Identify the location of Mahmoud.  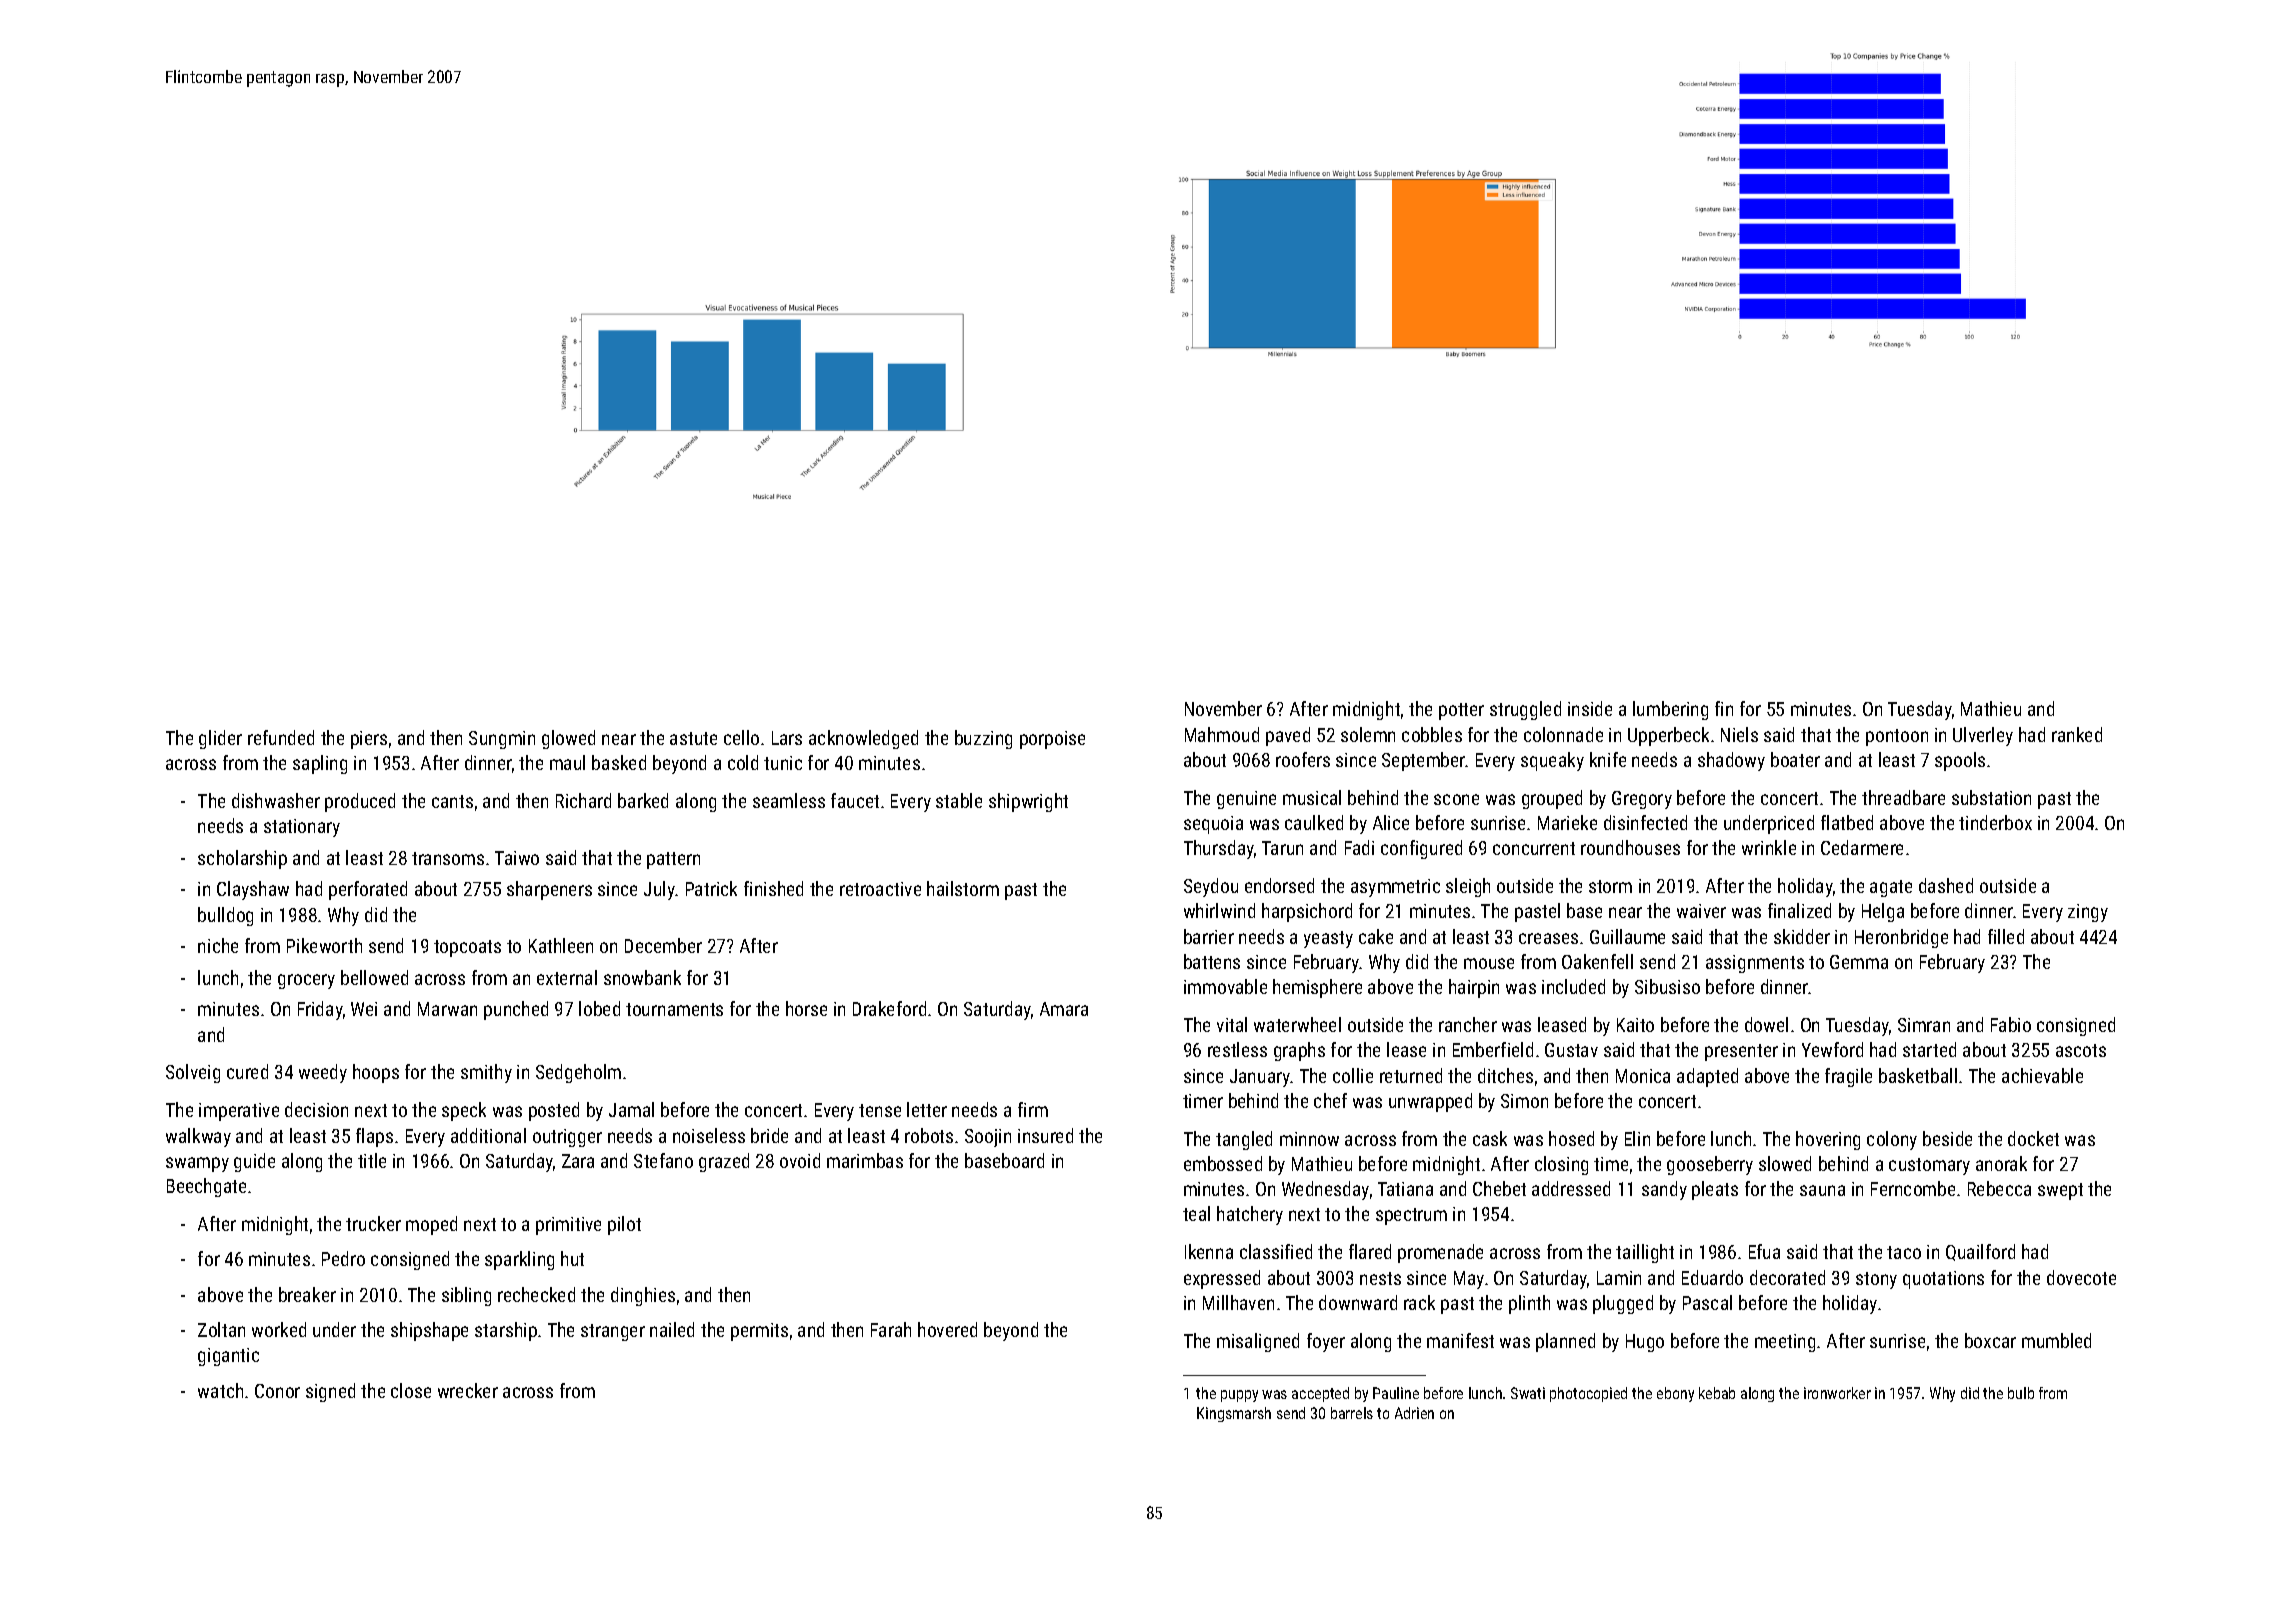
(1222, 734).
